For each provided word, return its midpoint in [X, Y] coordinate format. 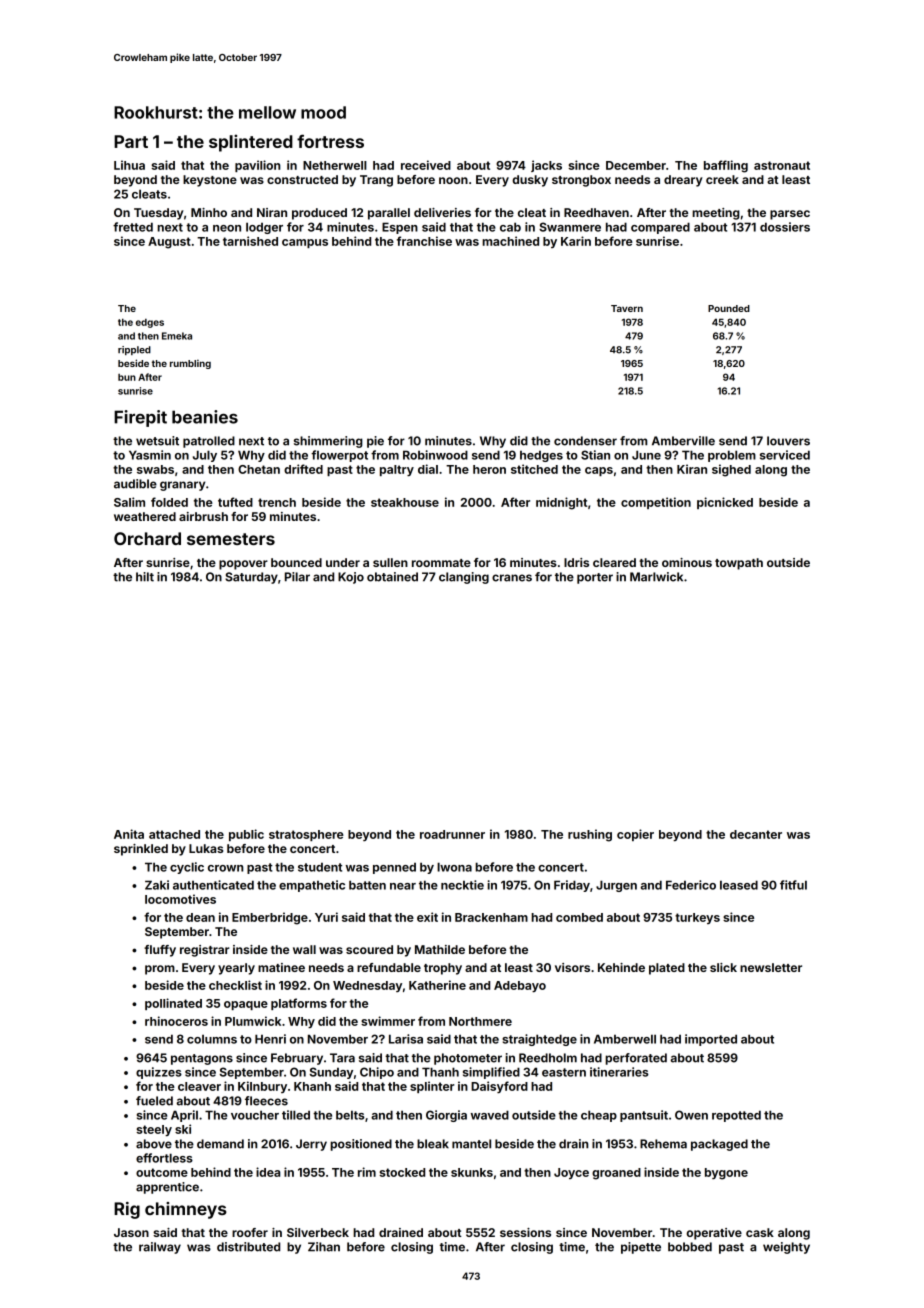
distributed [248, 1247]
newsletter [771, 967]
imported [711, 1040]
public [246, 835]
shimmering [328, 442]
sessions [525, 1232]
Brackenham [491, 917]
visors [572, 967]
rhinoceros [176, 1021]
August [169, 243]
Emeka [177, 336]
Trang [376, 181]
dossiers [785, 227]
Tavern [627, 308]
